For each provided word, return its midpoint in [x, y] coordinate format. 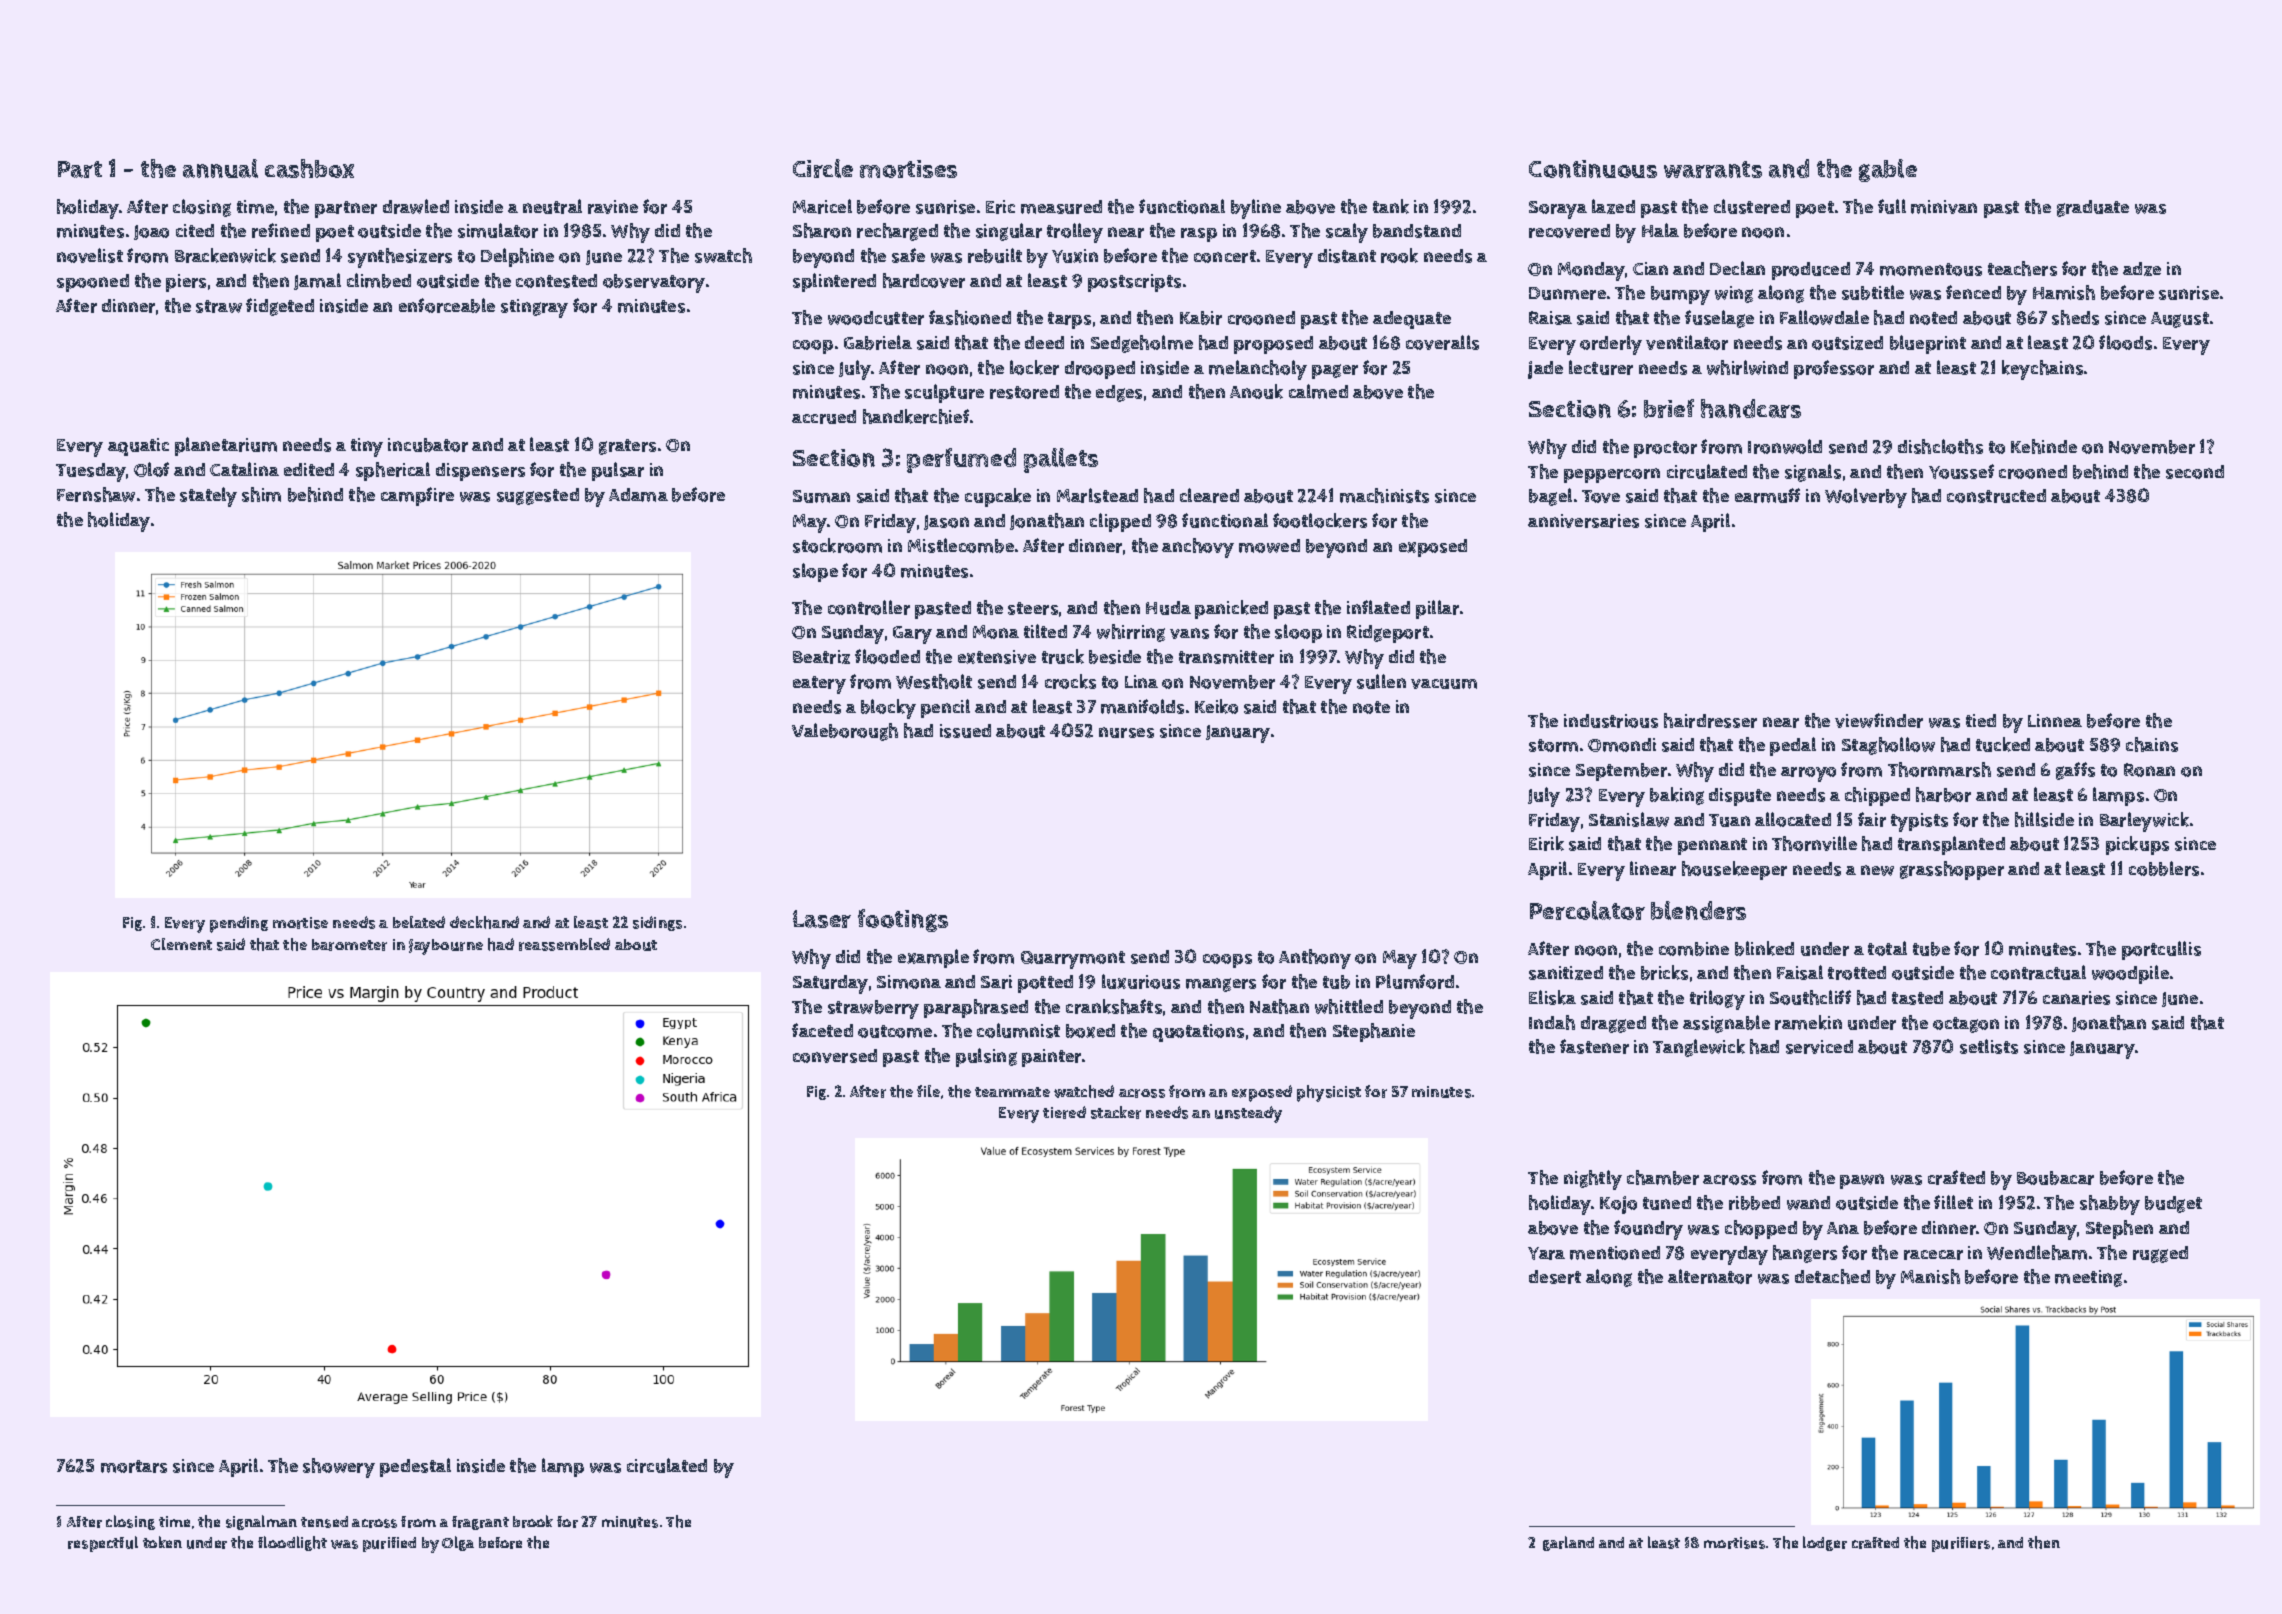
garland [1568, 1543]
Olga [458, 1543]
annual [220, 168]
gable [1888, 170]
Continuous [1593, 169]
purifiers [1961, 1544]
